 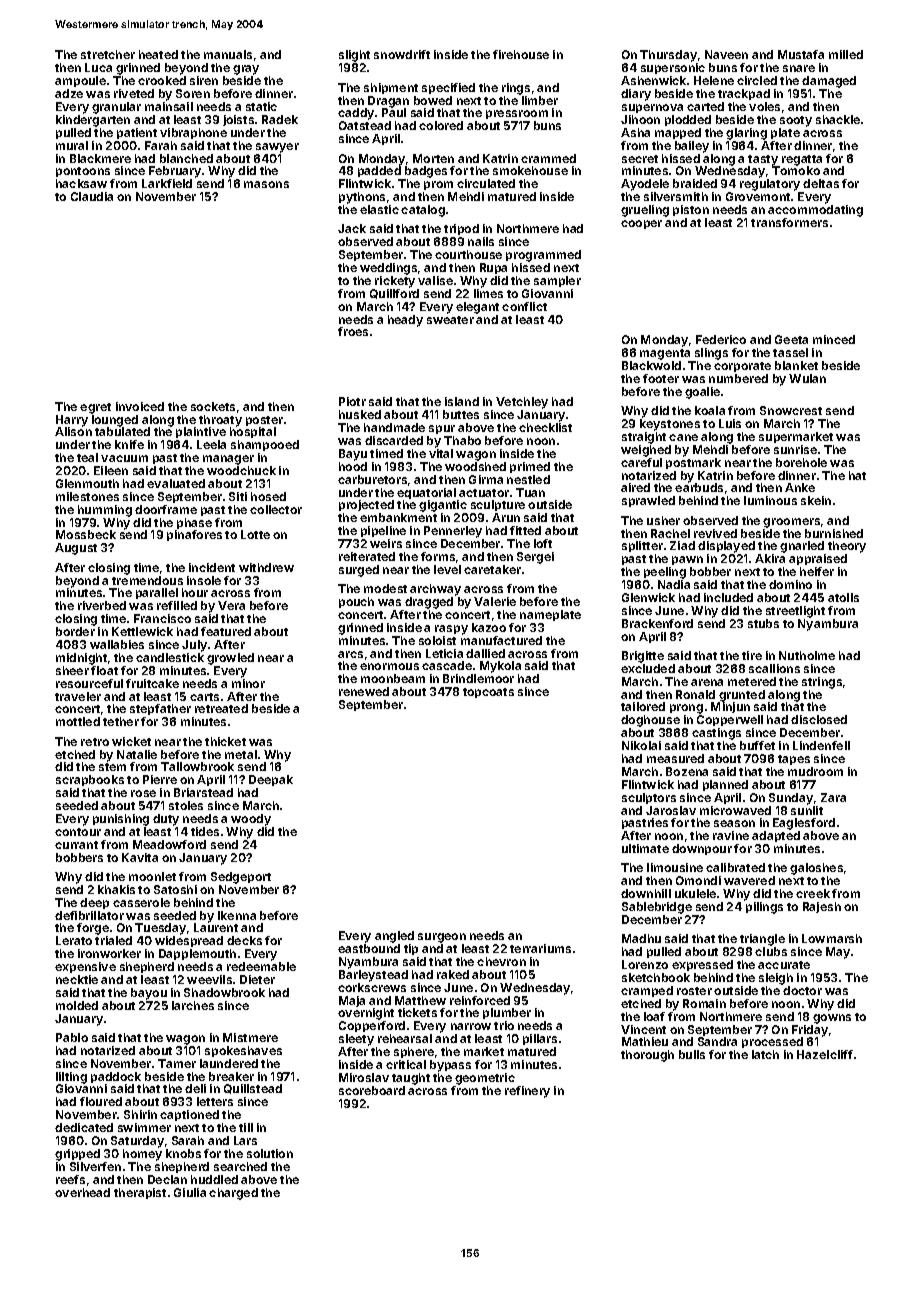 I want to click on Vera, so click(x=231, y=605).
